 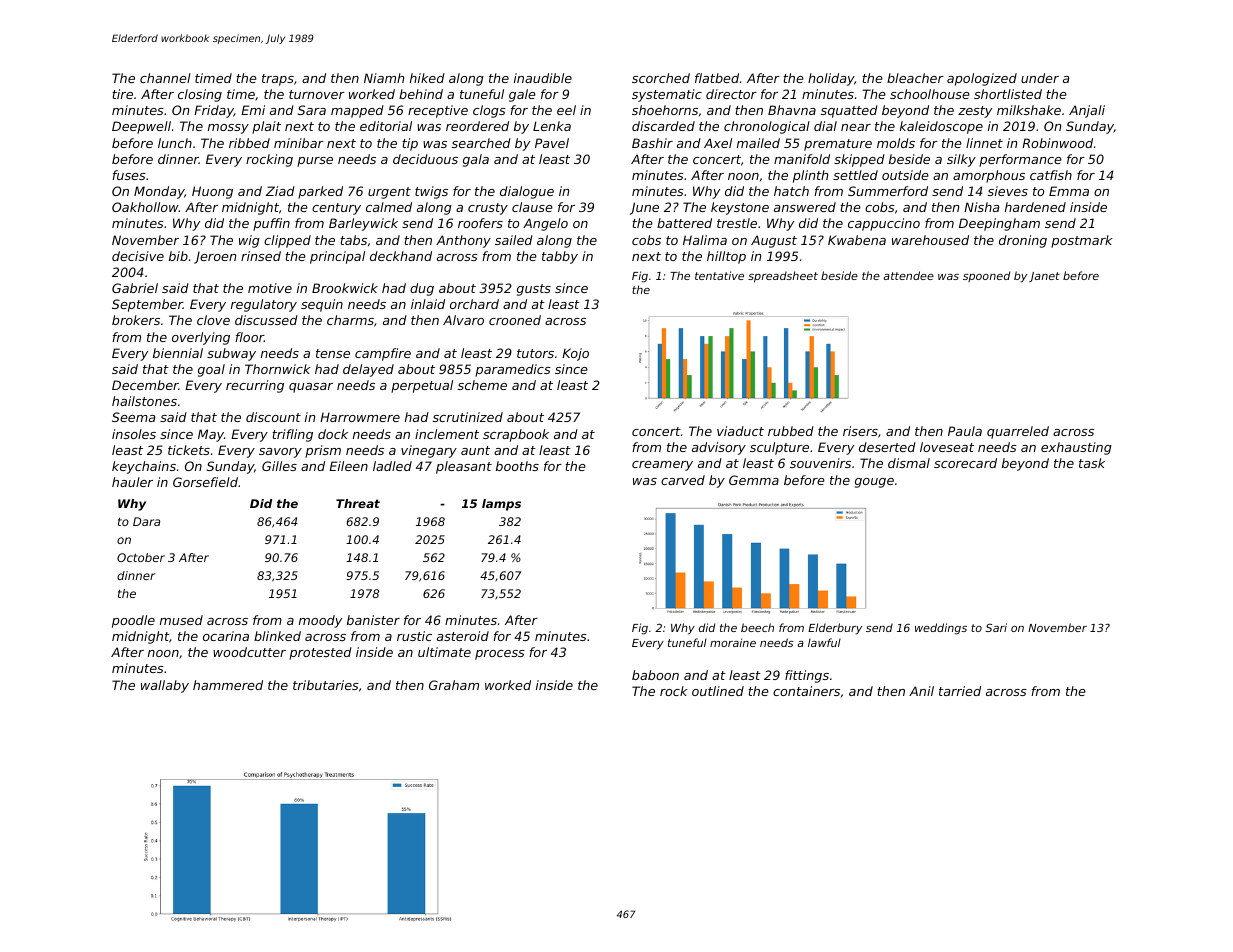 What do you see at coordinates (1092, 463) in the document?
I see `task` at bounding box center [1092, 463].
